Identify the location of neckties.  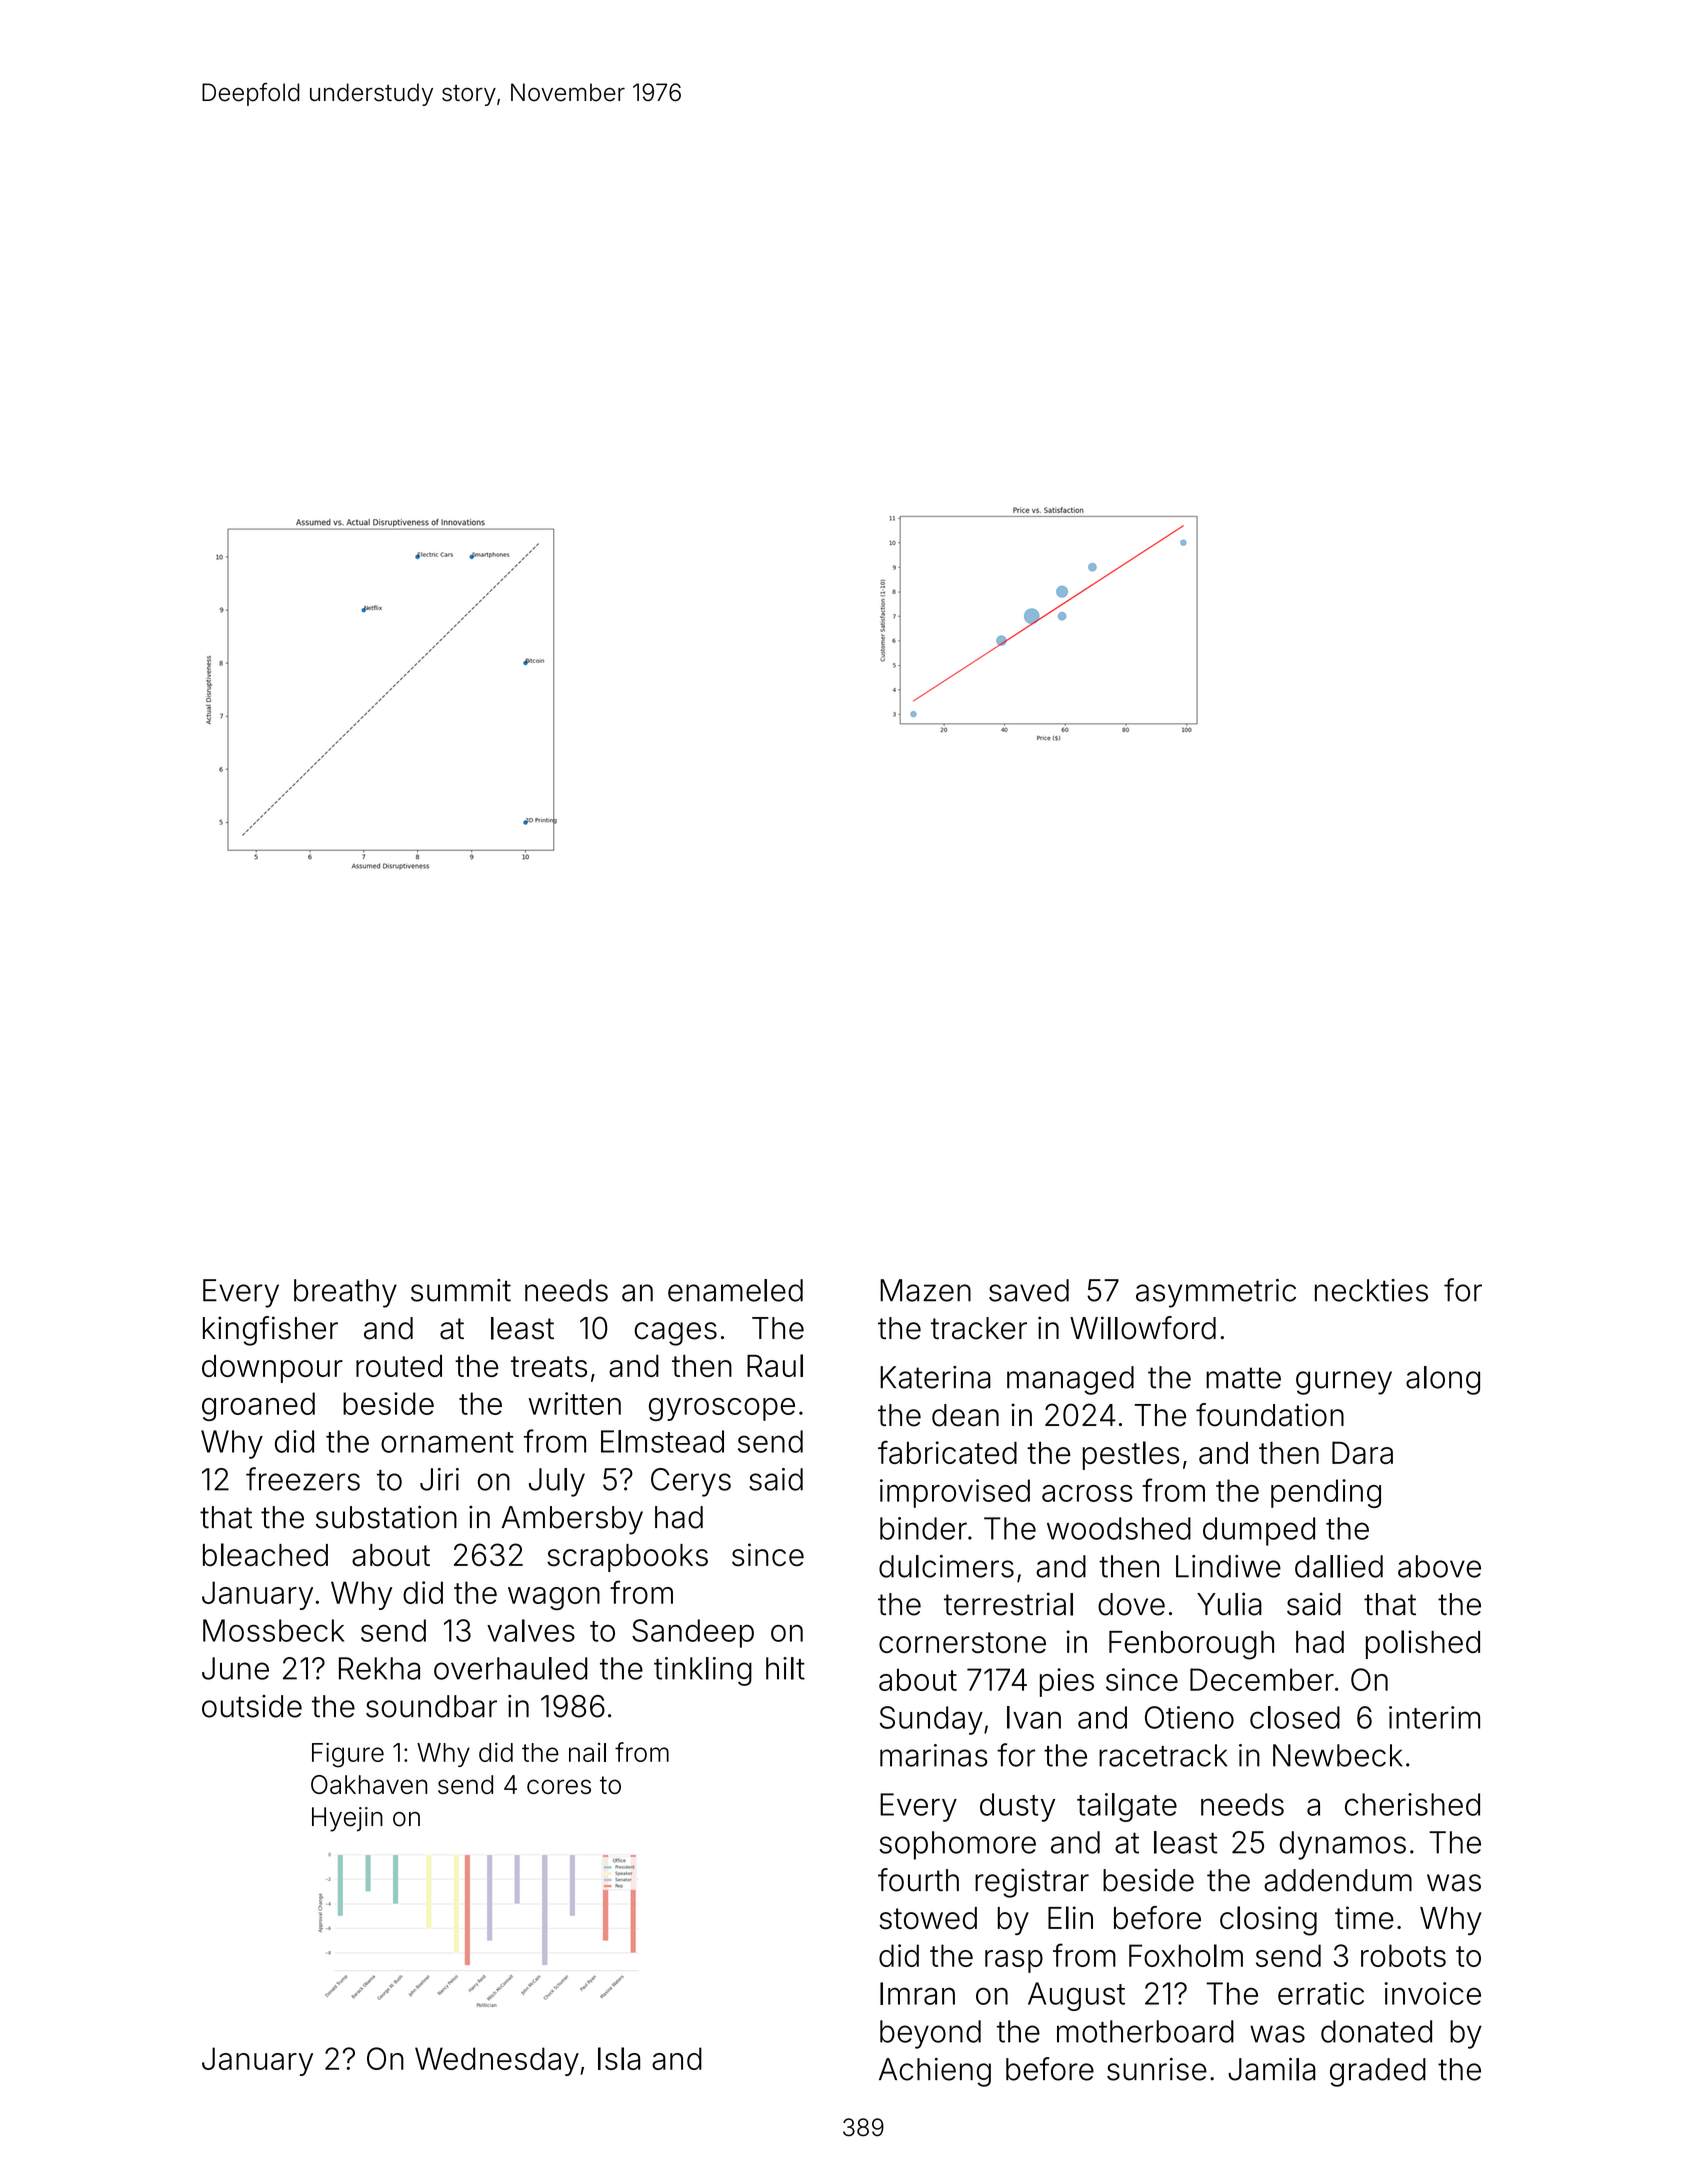
(1371, 1290).
